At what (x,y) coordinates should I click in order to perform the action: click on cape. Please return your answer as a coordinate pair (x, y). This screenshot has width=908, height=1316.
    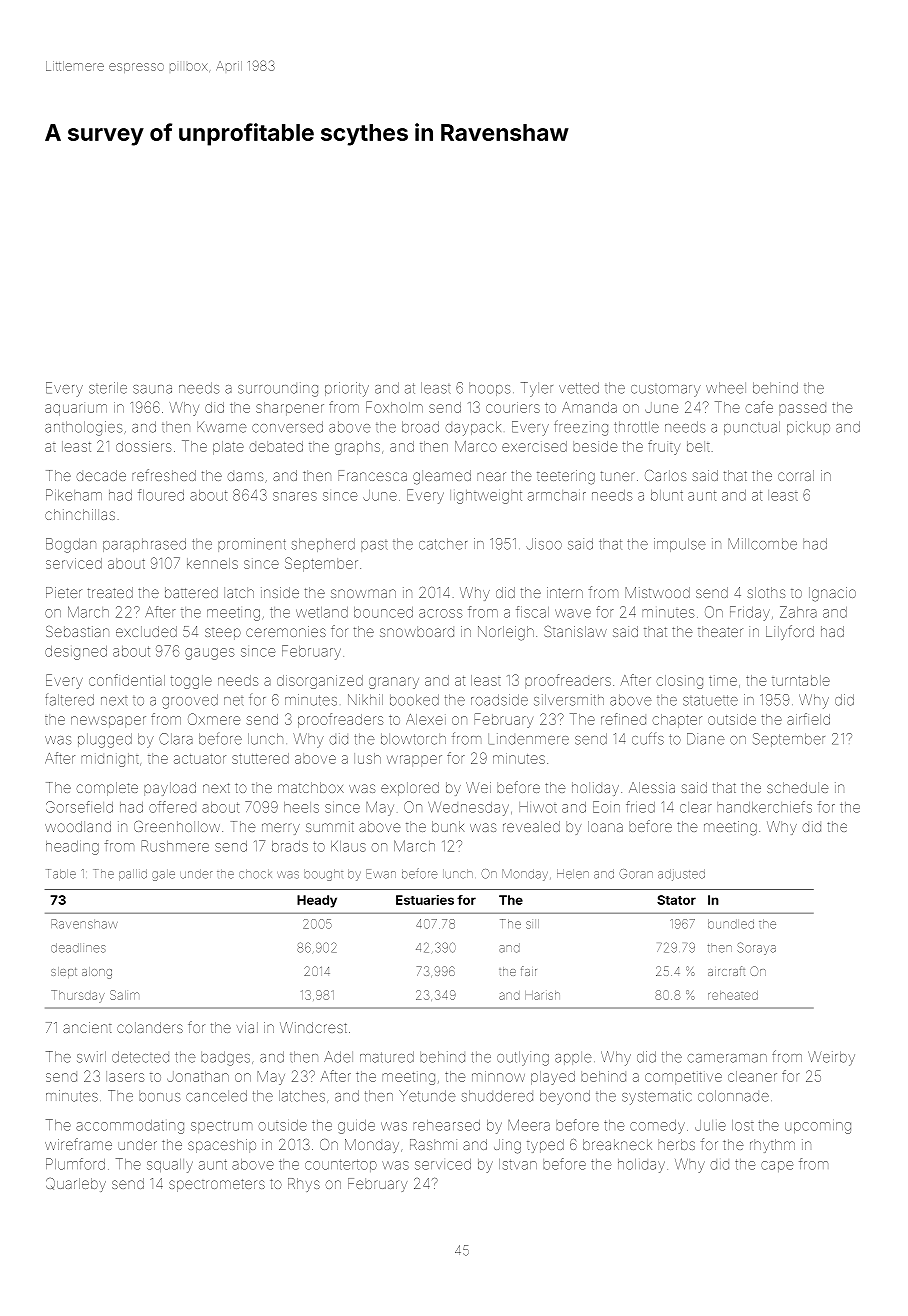
    Looking at the image, I should click on (777, 1166).
